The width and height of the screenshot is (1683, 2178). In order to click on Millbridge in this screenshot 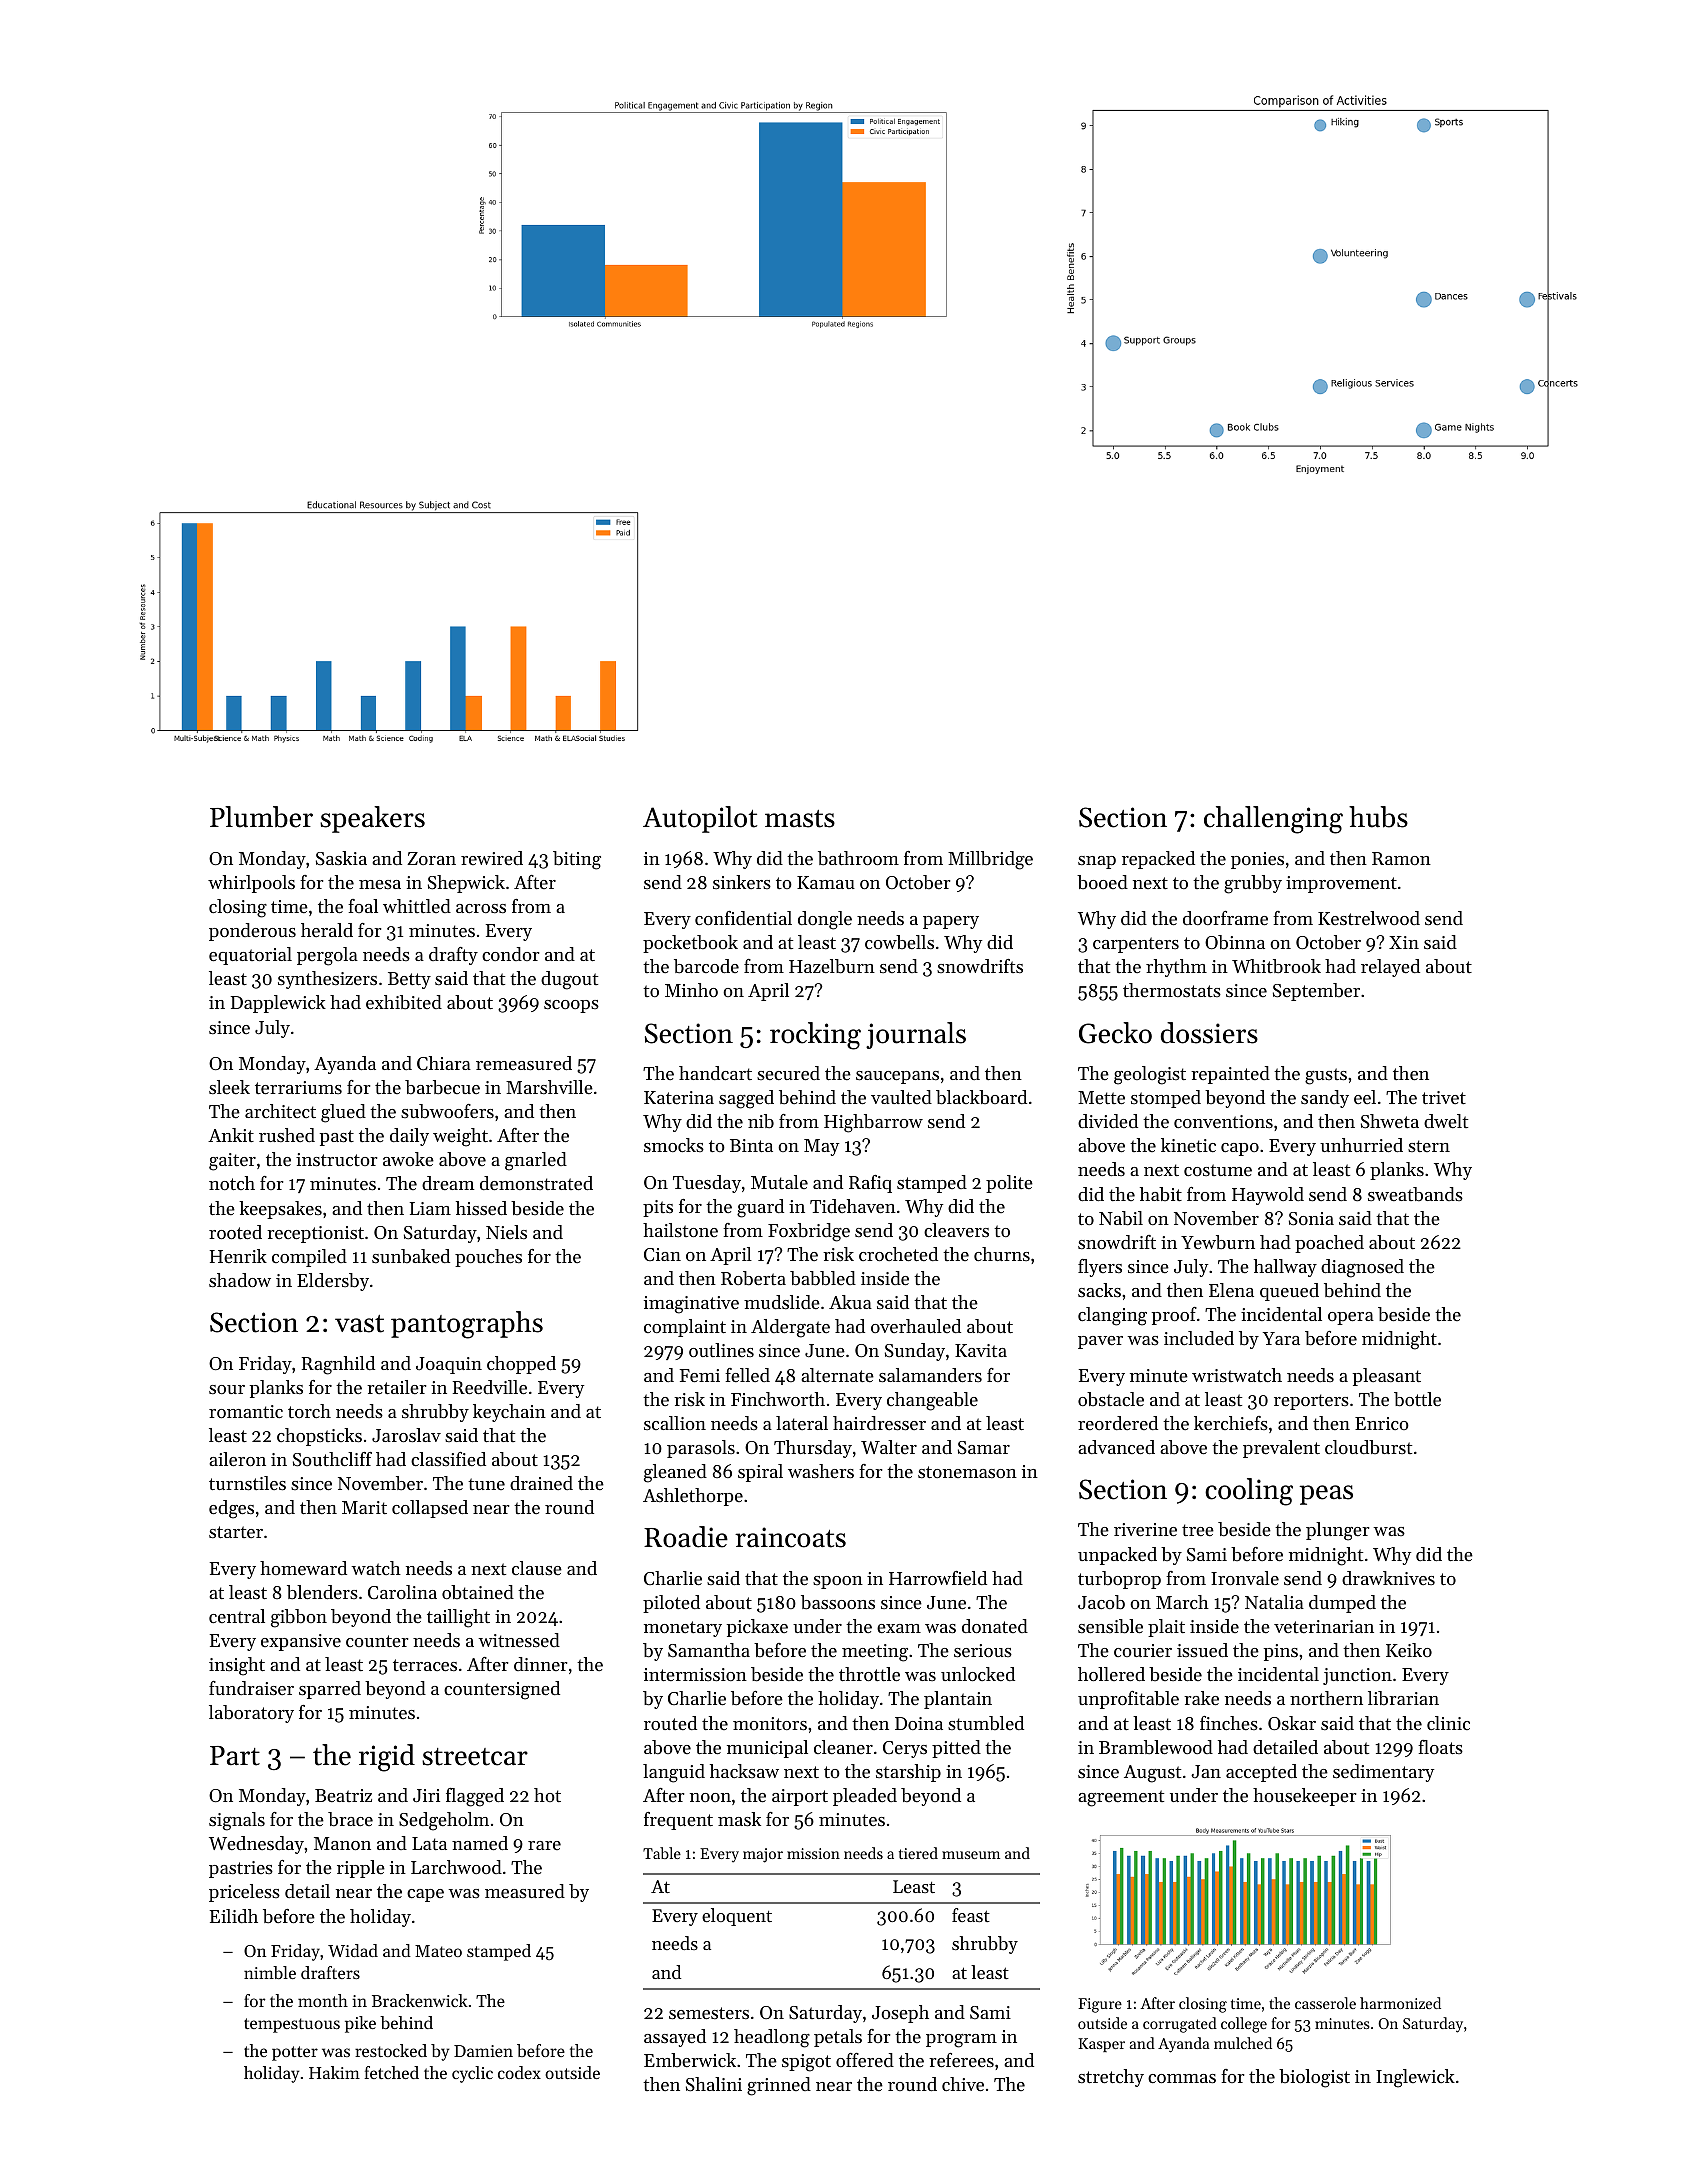, I will do `click(990, 860)`.
